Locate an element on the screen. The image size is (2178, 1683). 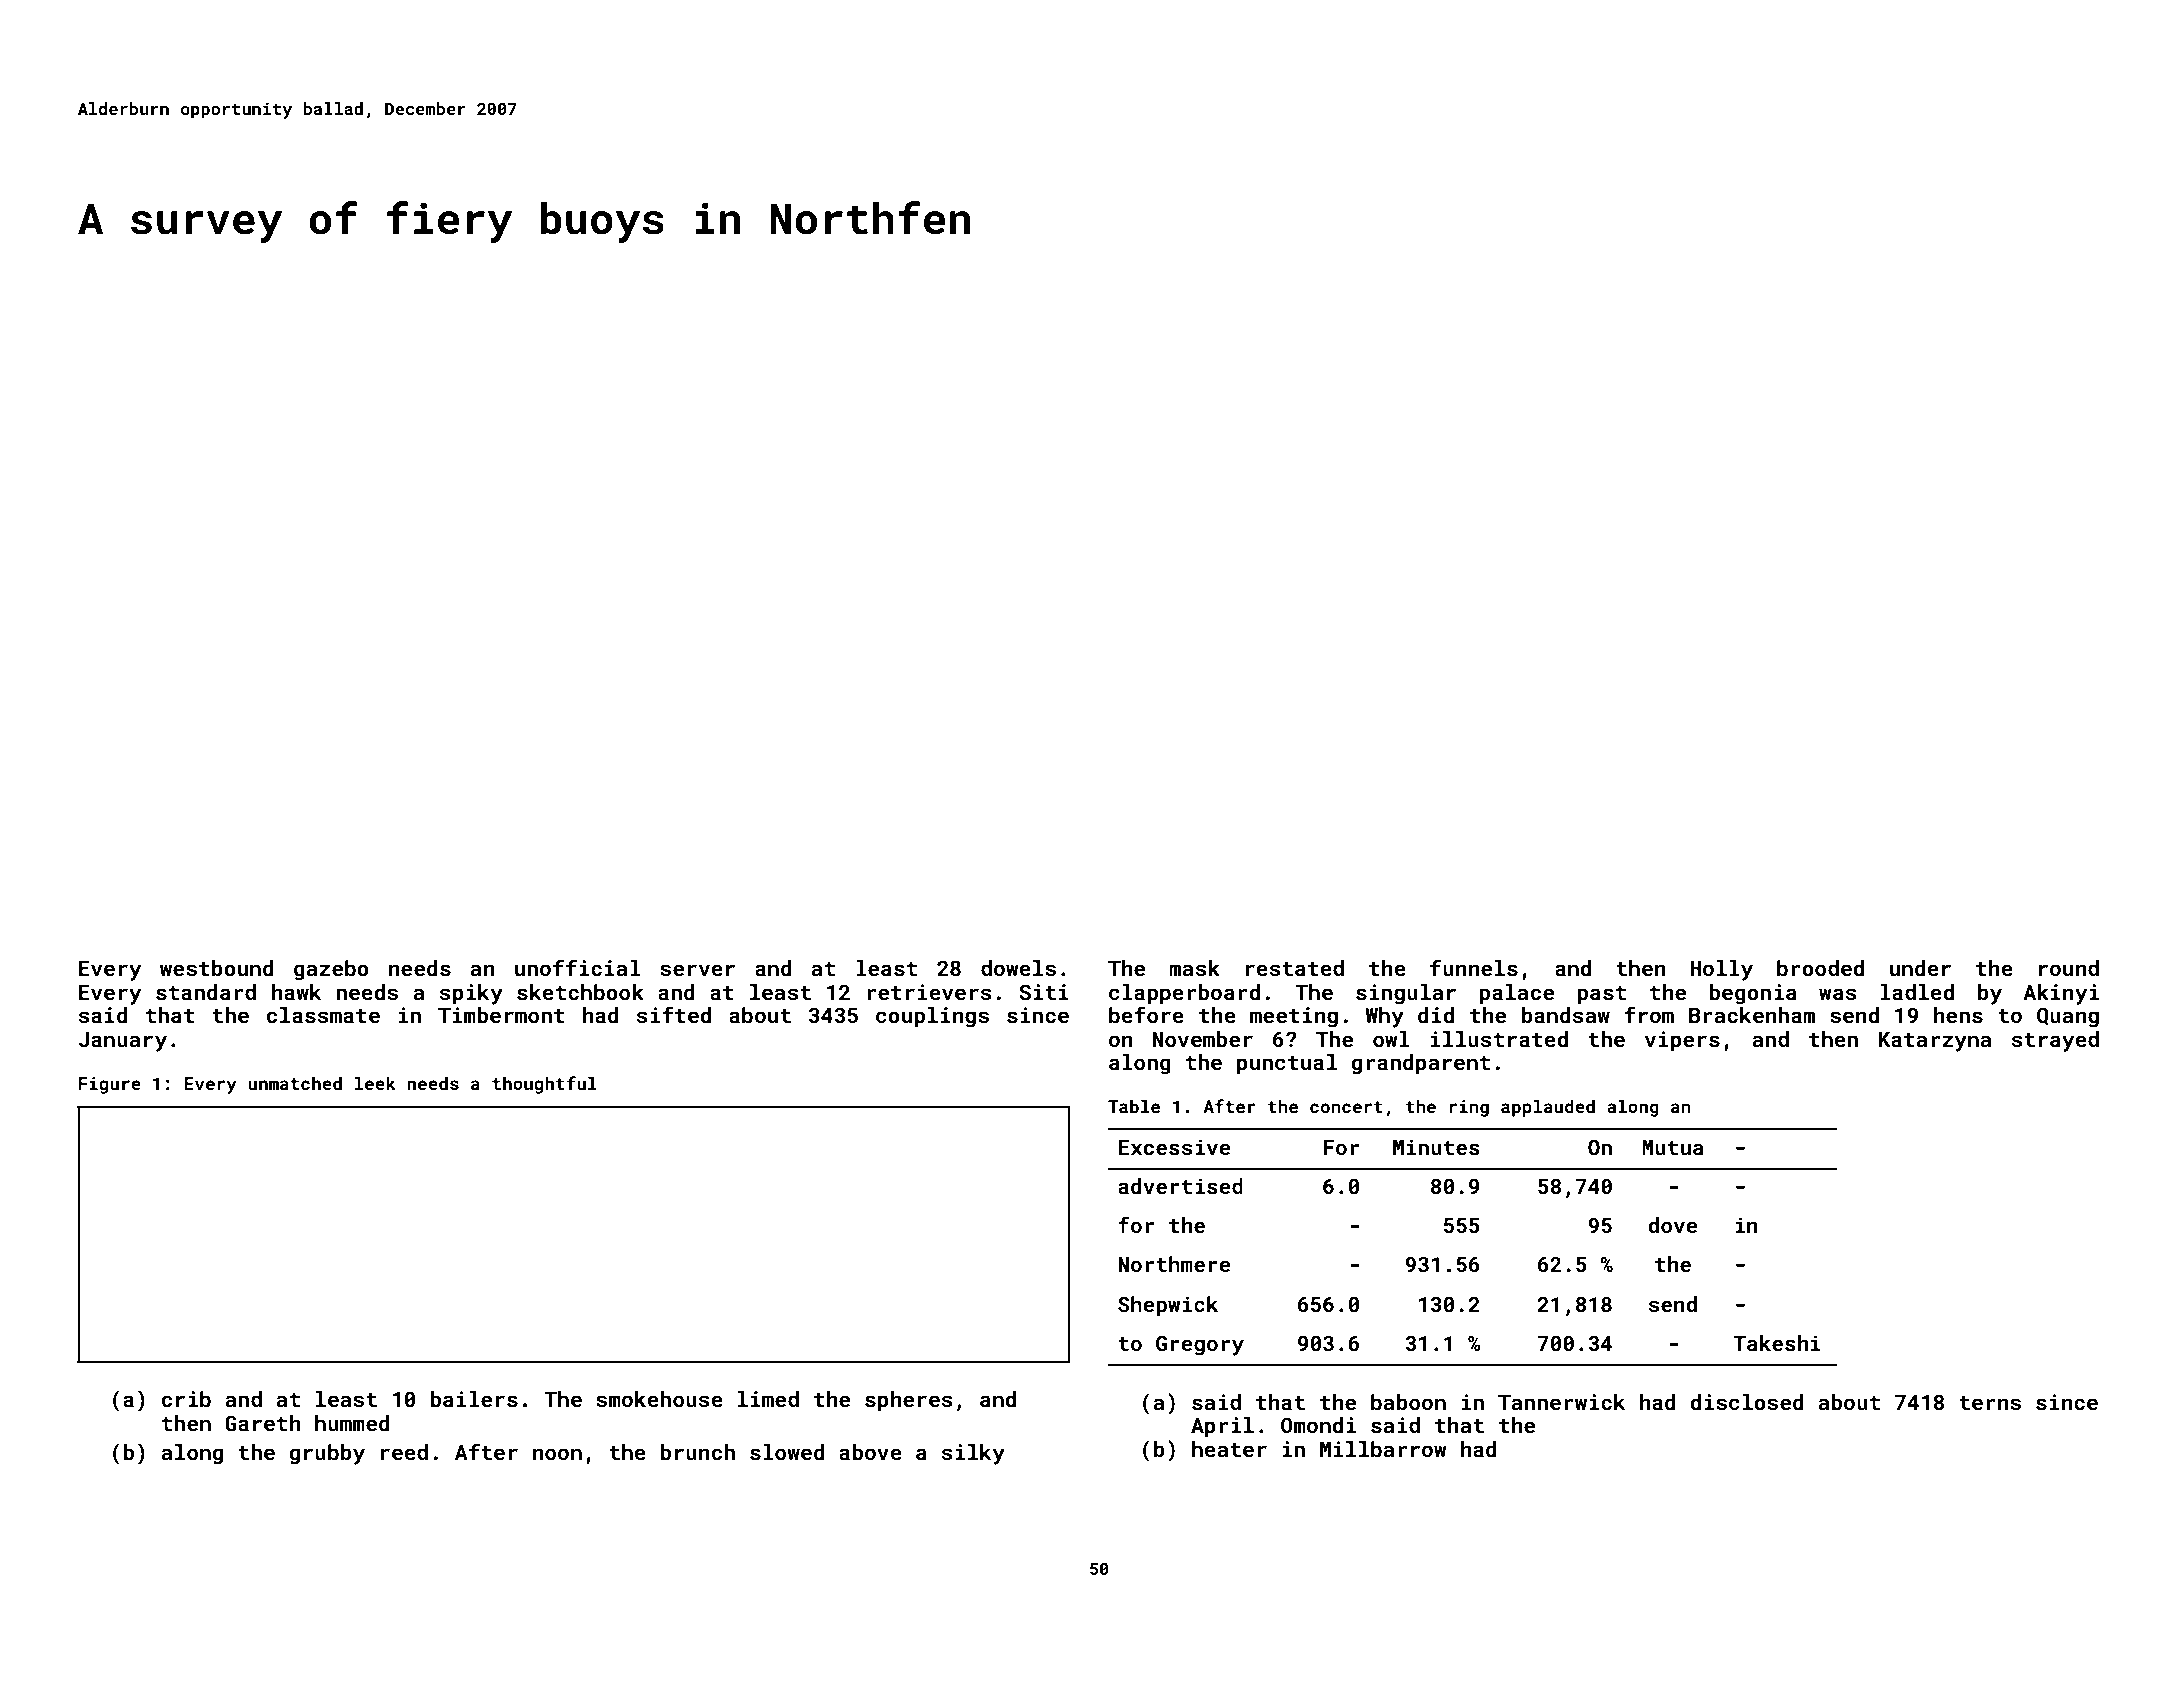
dove is located at coordinates (1673, 1225).
